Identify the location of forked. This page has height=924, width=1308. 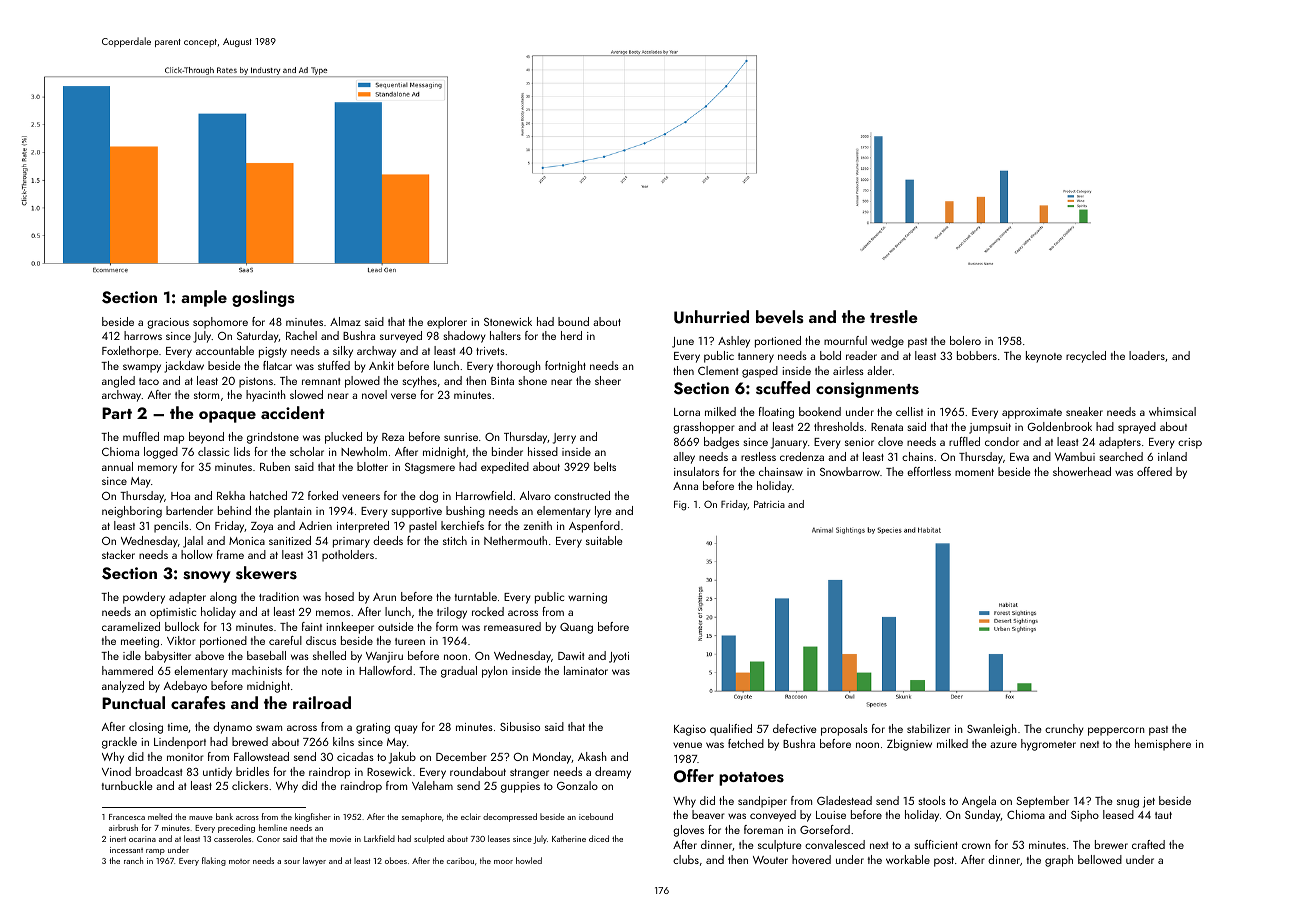
(323, 495).
